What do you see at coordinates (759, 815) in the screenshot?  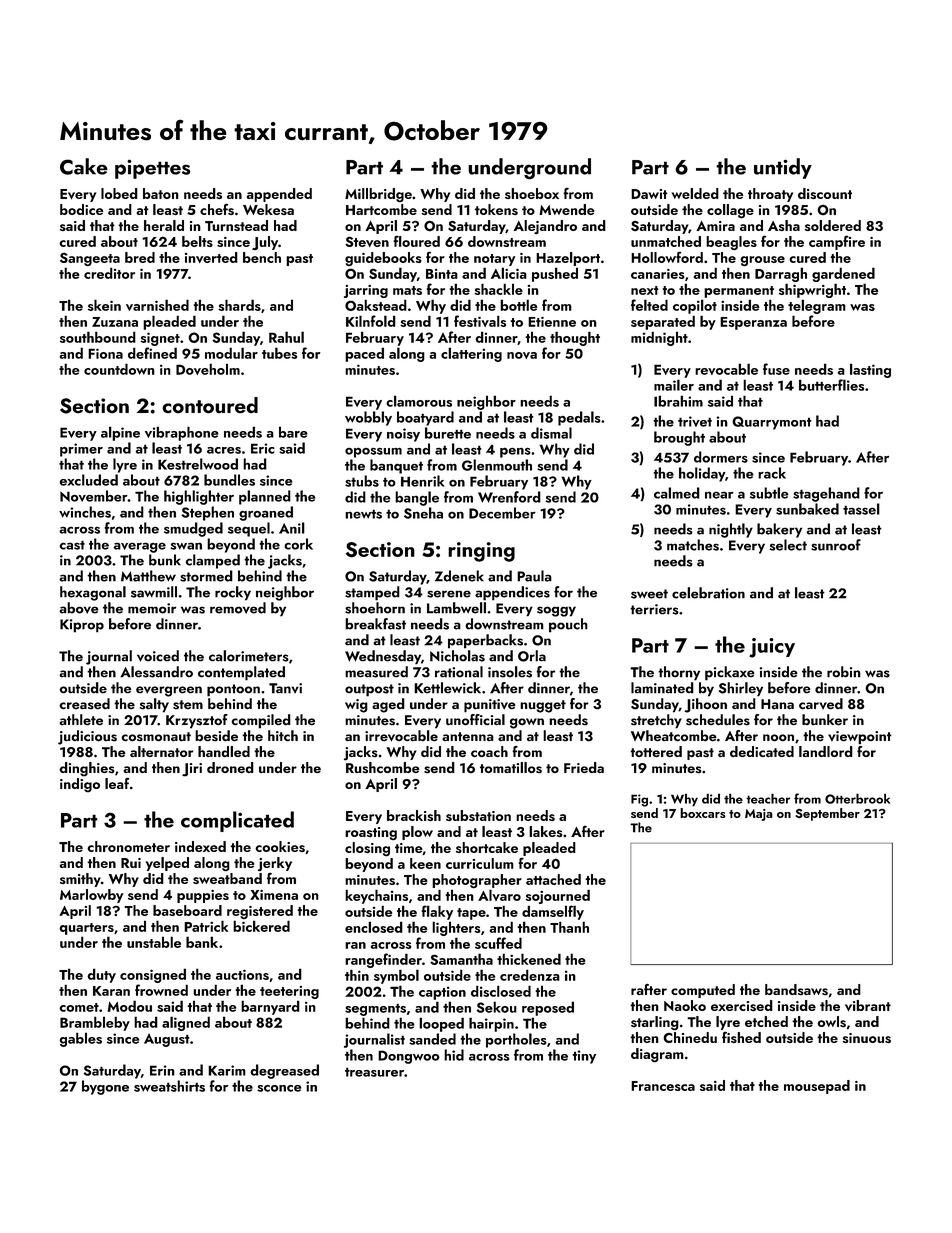 I see `Maja` at bounding box center [759, 815].
